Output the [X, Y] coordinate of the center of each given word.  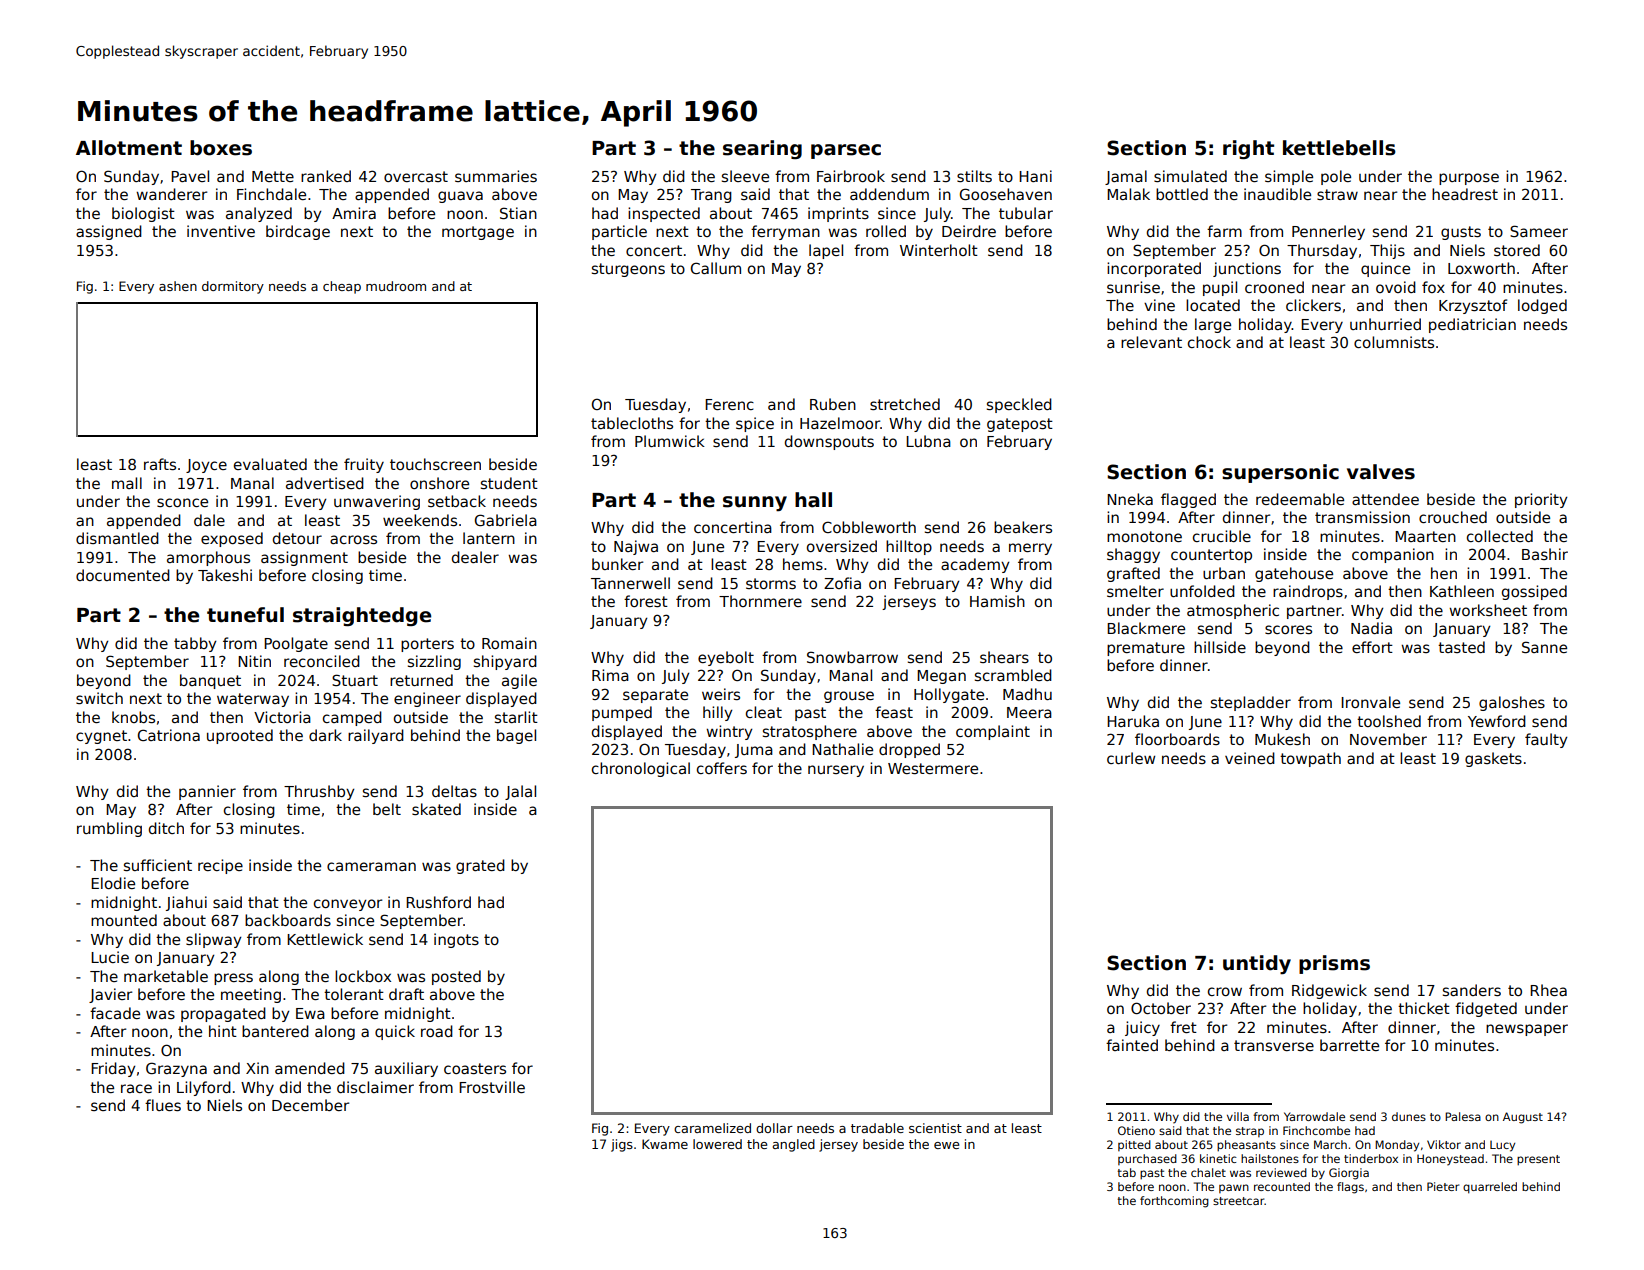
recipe [220, 866]
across [353, 539]
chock [1209, 342]
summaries [496, 176]
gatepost [1020, 425]
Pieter [1443, 1186]
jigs [622, 1145]
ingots [456, 940]
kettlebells [1339, 148]
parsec [846, 151]
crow [1225, 991]
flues [163, 1105]
